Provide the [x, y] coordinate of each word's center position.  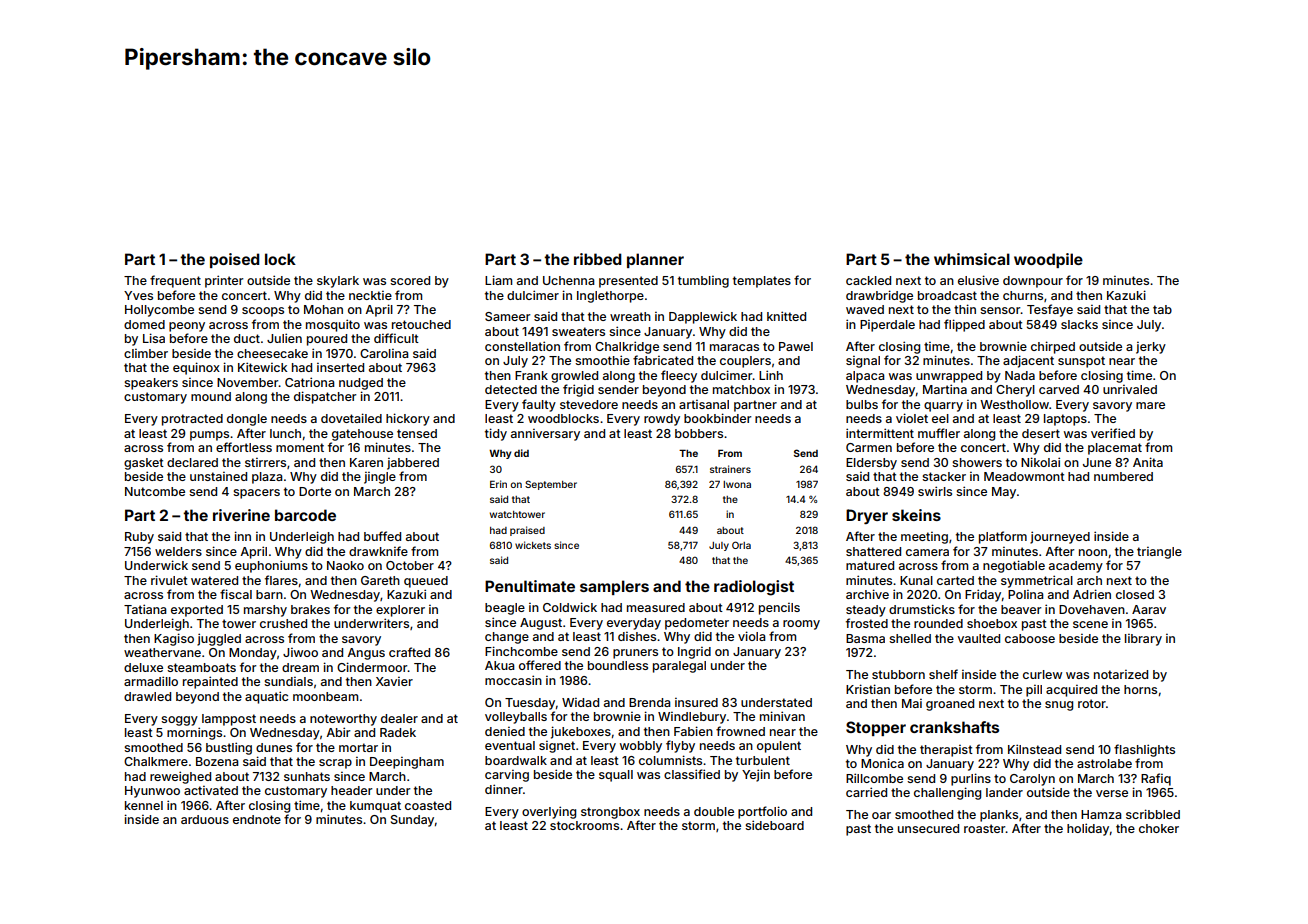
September [551, 485]
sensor [1000, 310]
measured [656, 607]
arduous [205, 819]
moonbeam [325, 696]
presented [628, 282]
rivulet [169, 580]
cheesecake [272, 353]
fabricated [663, 360]
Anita [1148, 462]
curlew [1042, 674]
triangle [1159, 553]
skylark [338, 282]
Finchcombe [521, 651]
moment [300, 447]
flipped [964, 325]
